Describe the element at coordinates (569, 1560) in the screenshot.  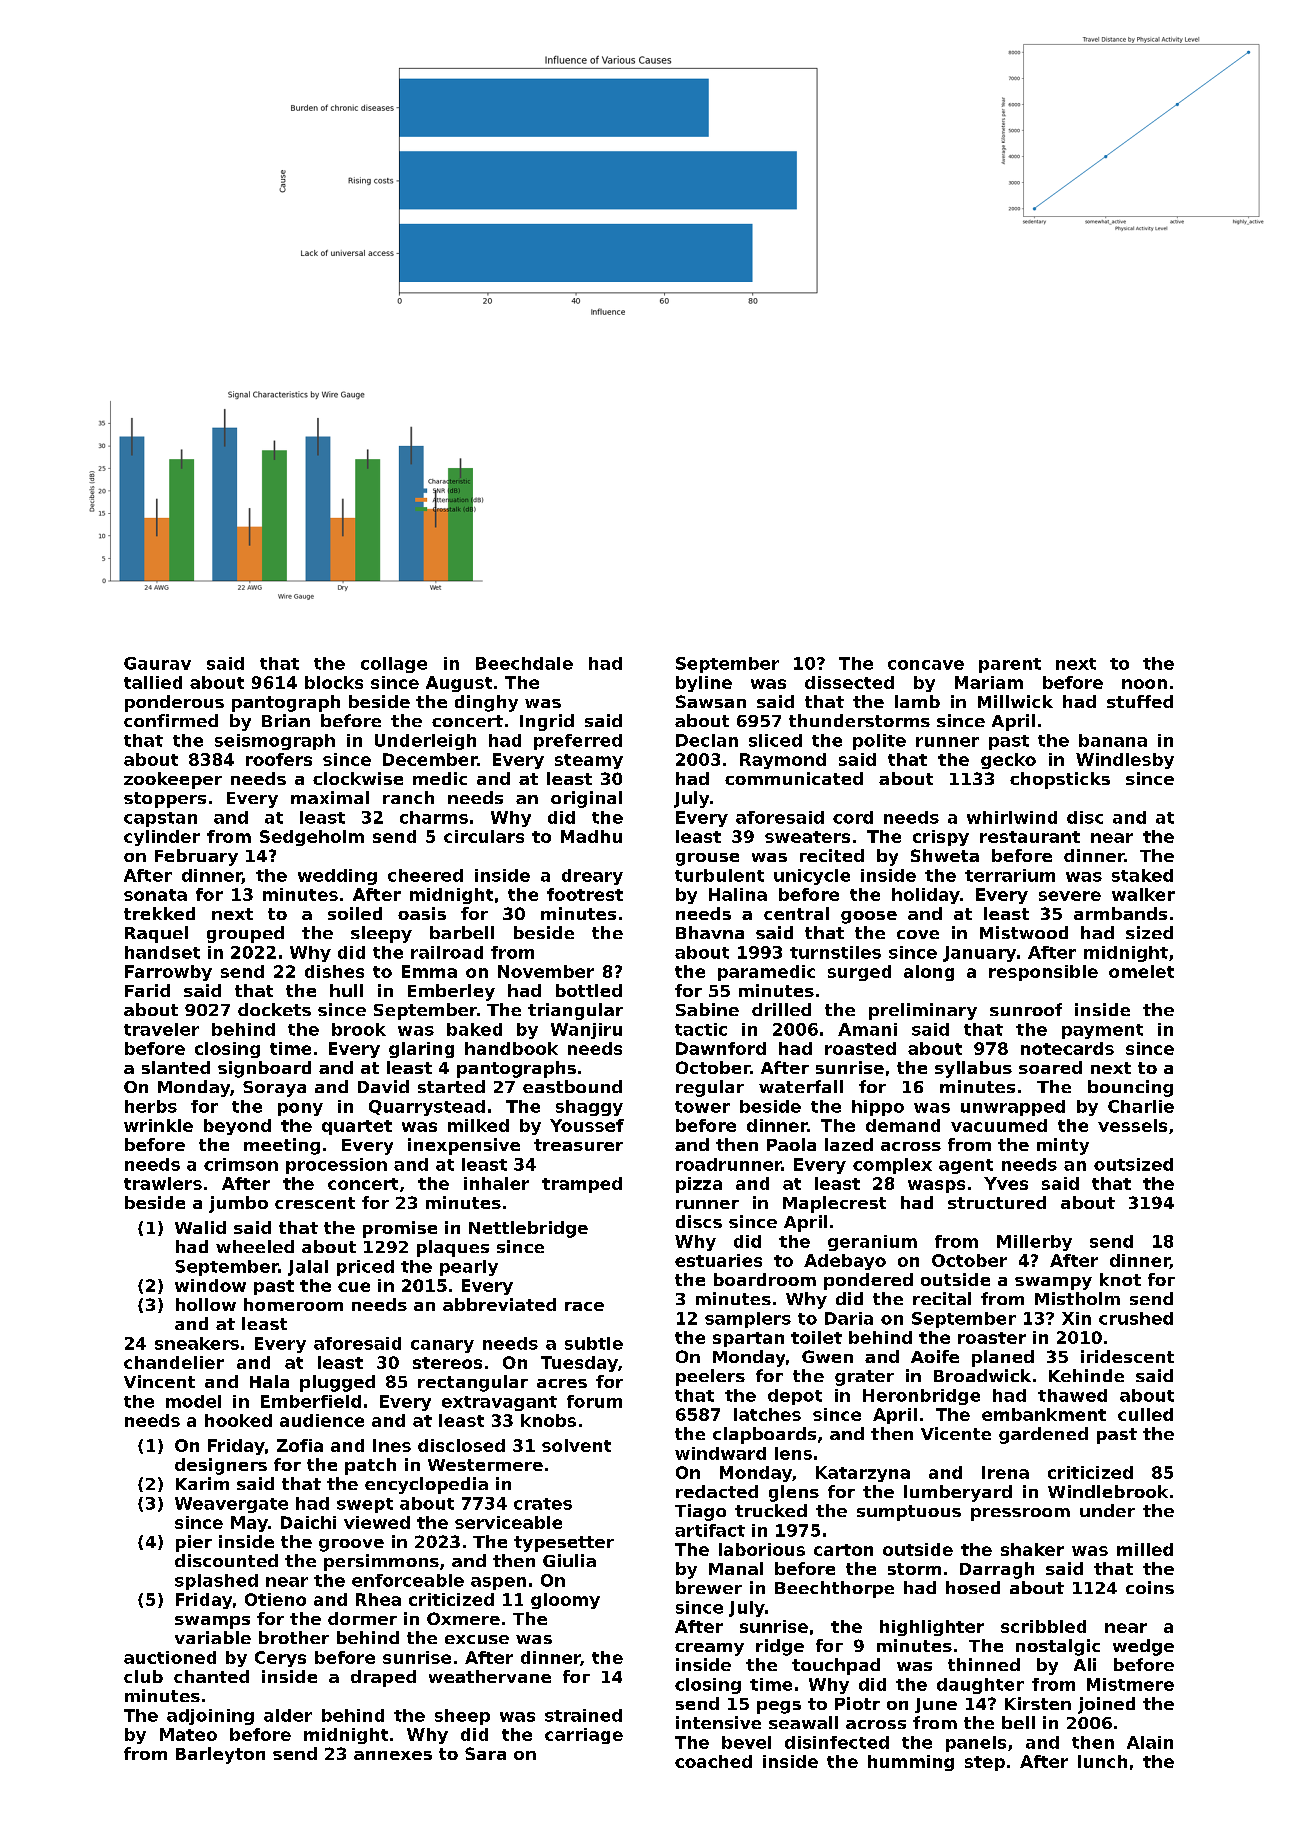
I see `Giulia` at that location.
